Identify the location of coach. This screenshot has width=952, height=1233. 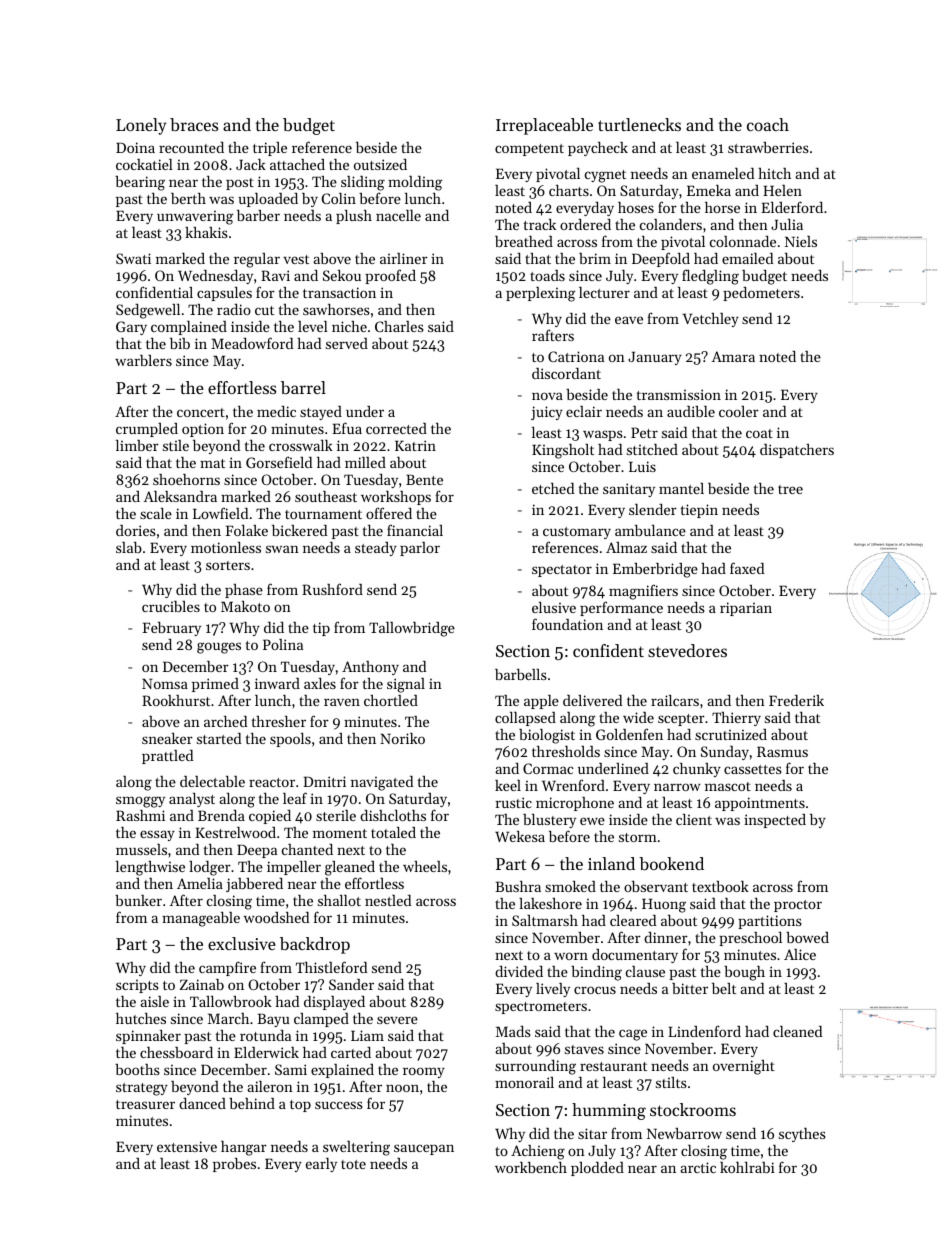
(768, 124).
